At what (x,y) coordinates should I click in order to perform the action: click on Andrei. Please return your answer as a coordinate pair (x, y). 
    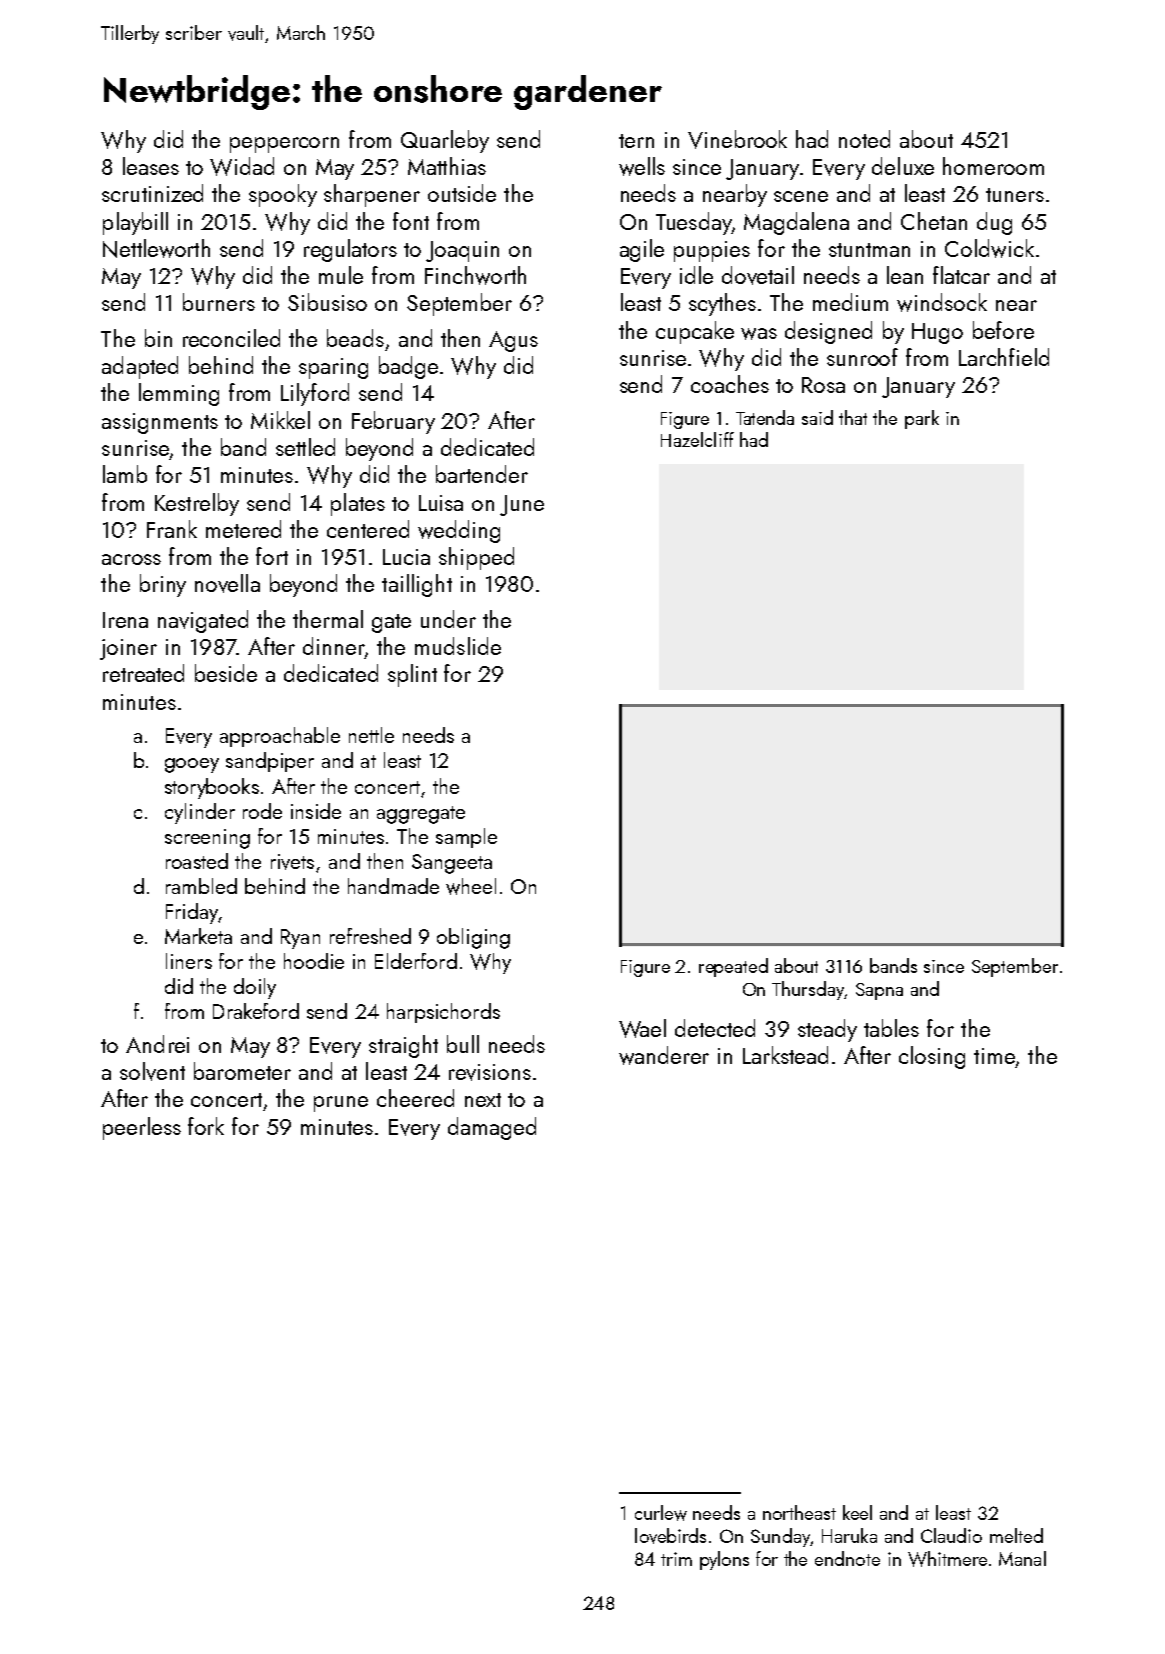
    Looking at the image, I should click on (157, 1044).
